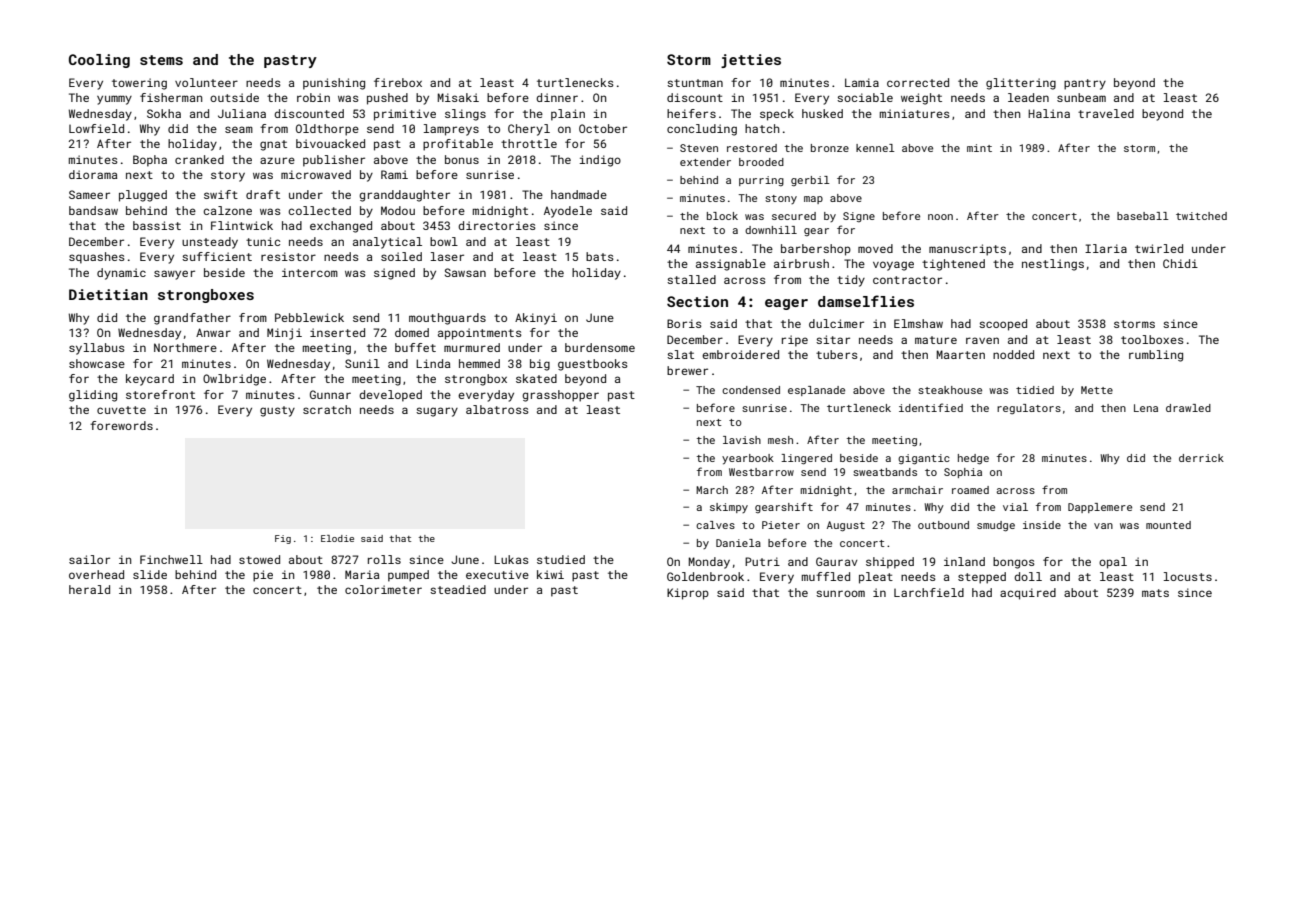 The image size is (1308, 924). Describe the element at coordinates (684, 323) in the screenshot. I see `Boris` at that location.
